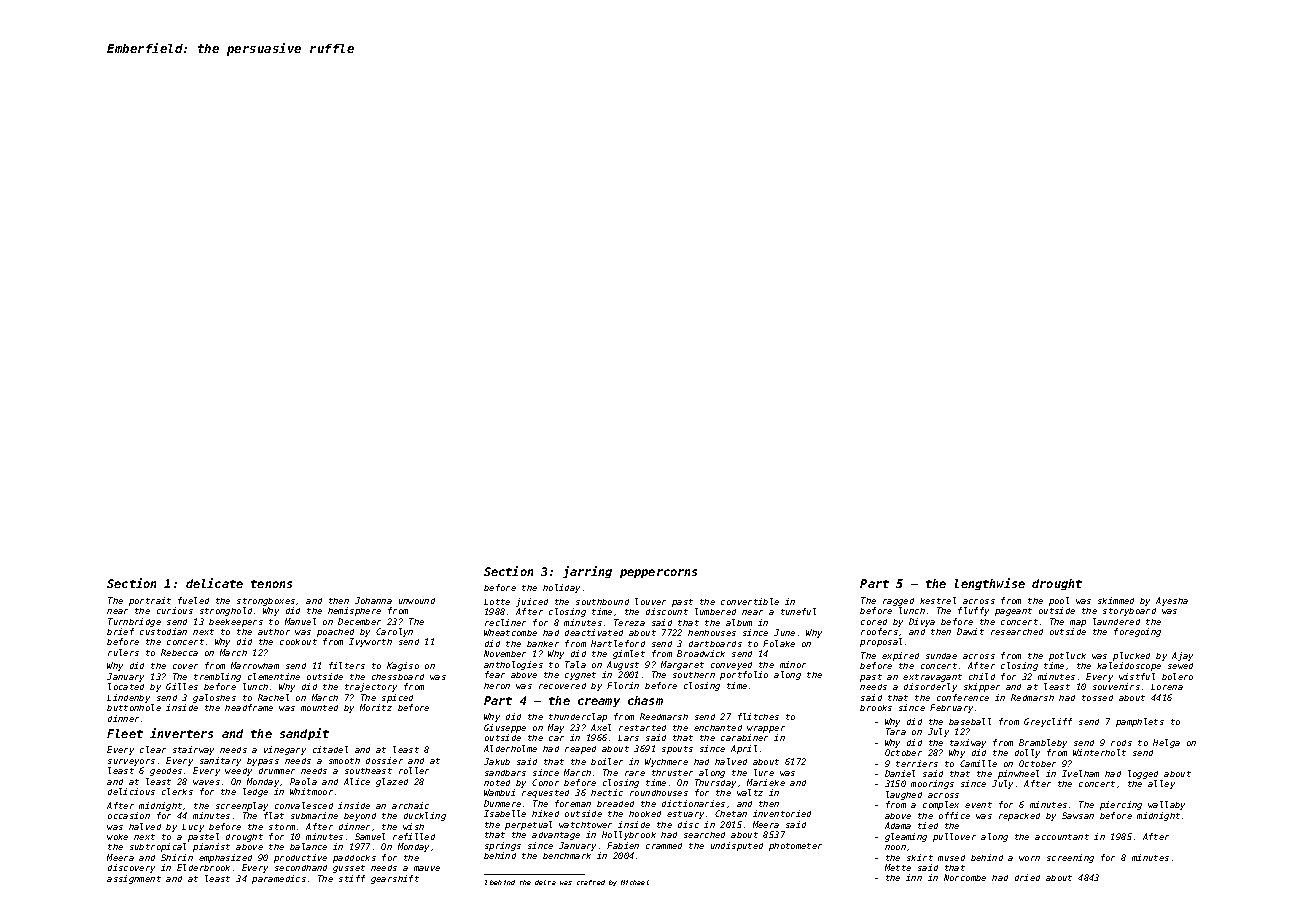  Describe the element at coordinates (1048, 722) in the image. I see `Greycliff` at that location.
